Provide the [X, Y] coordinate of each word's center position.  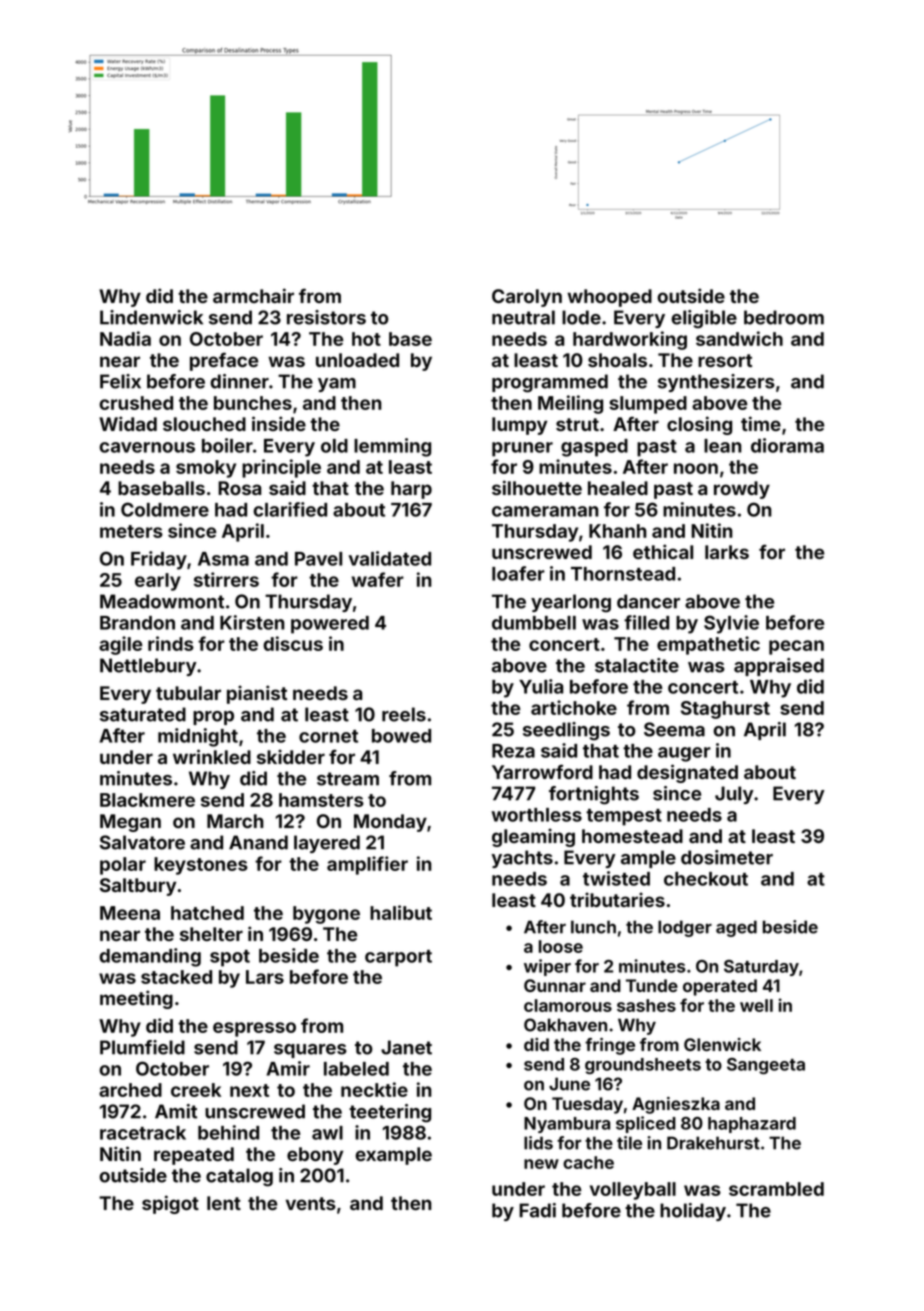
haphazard [752, 1125]
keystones [201, 866]
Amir [288, 1068]
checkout [706, 879]
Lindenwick [151, 317]
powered [330, 625]
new [541, 1164]
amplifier [367, 865]
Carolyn [527, 298]
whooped [609, 298]
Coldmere [165, 509]
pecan [796, 647]
